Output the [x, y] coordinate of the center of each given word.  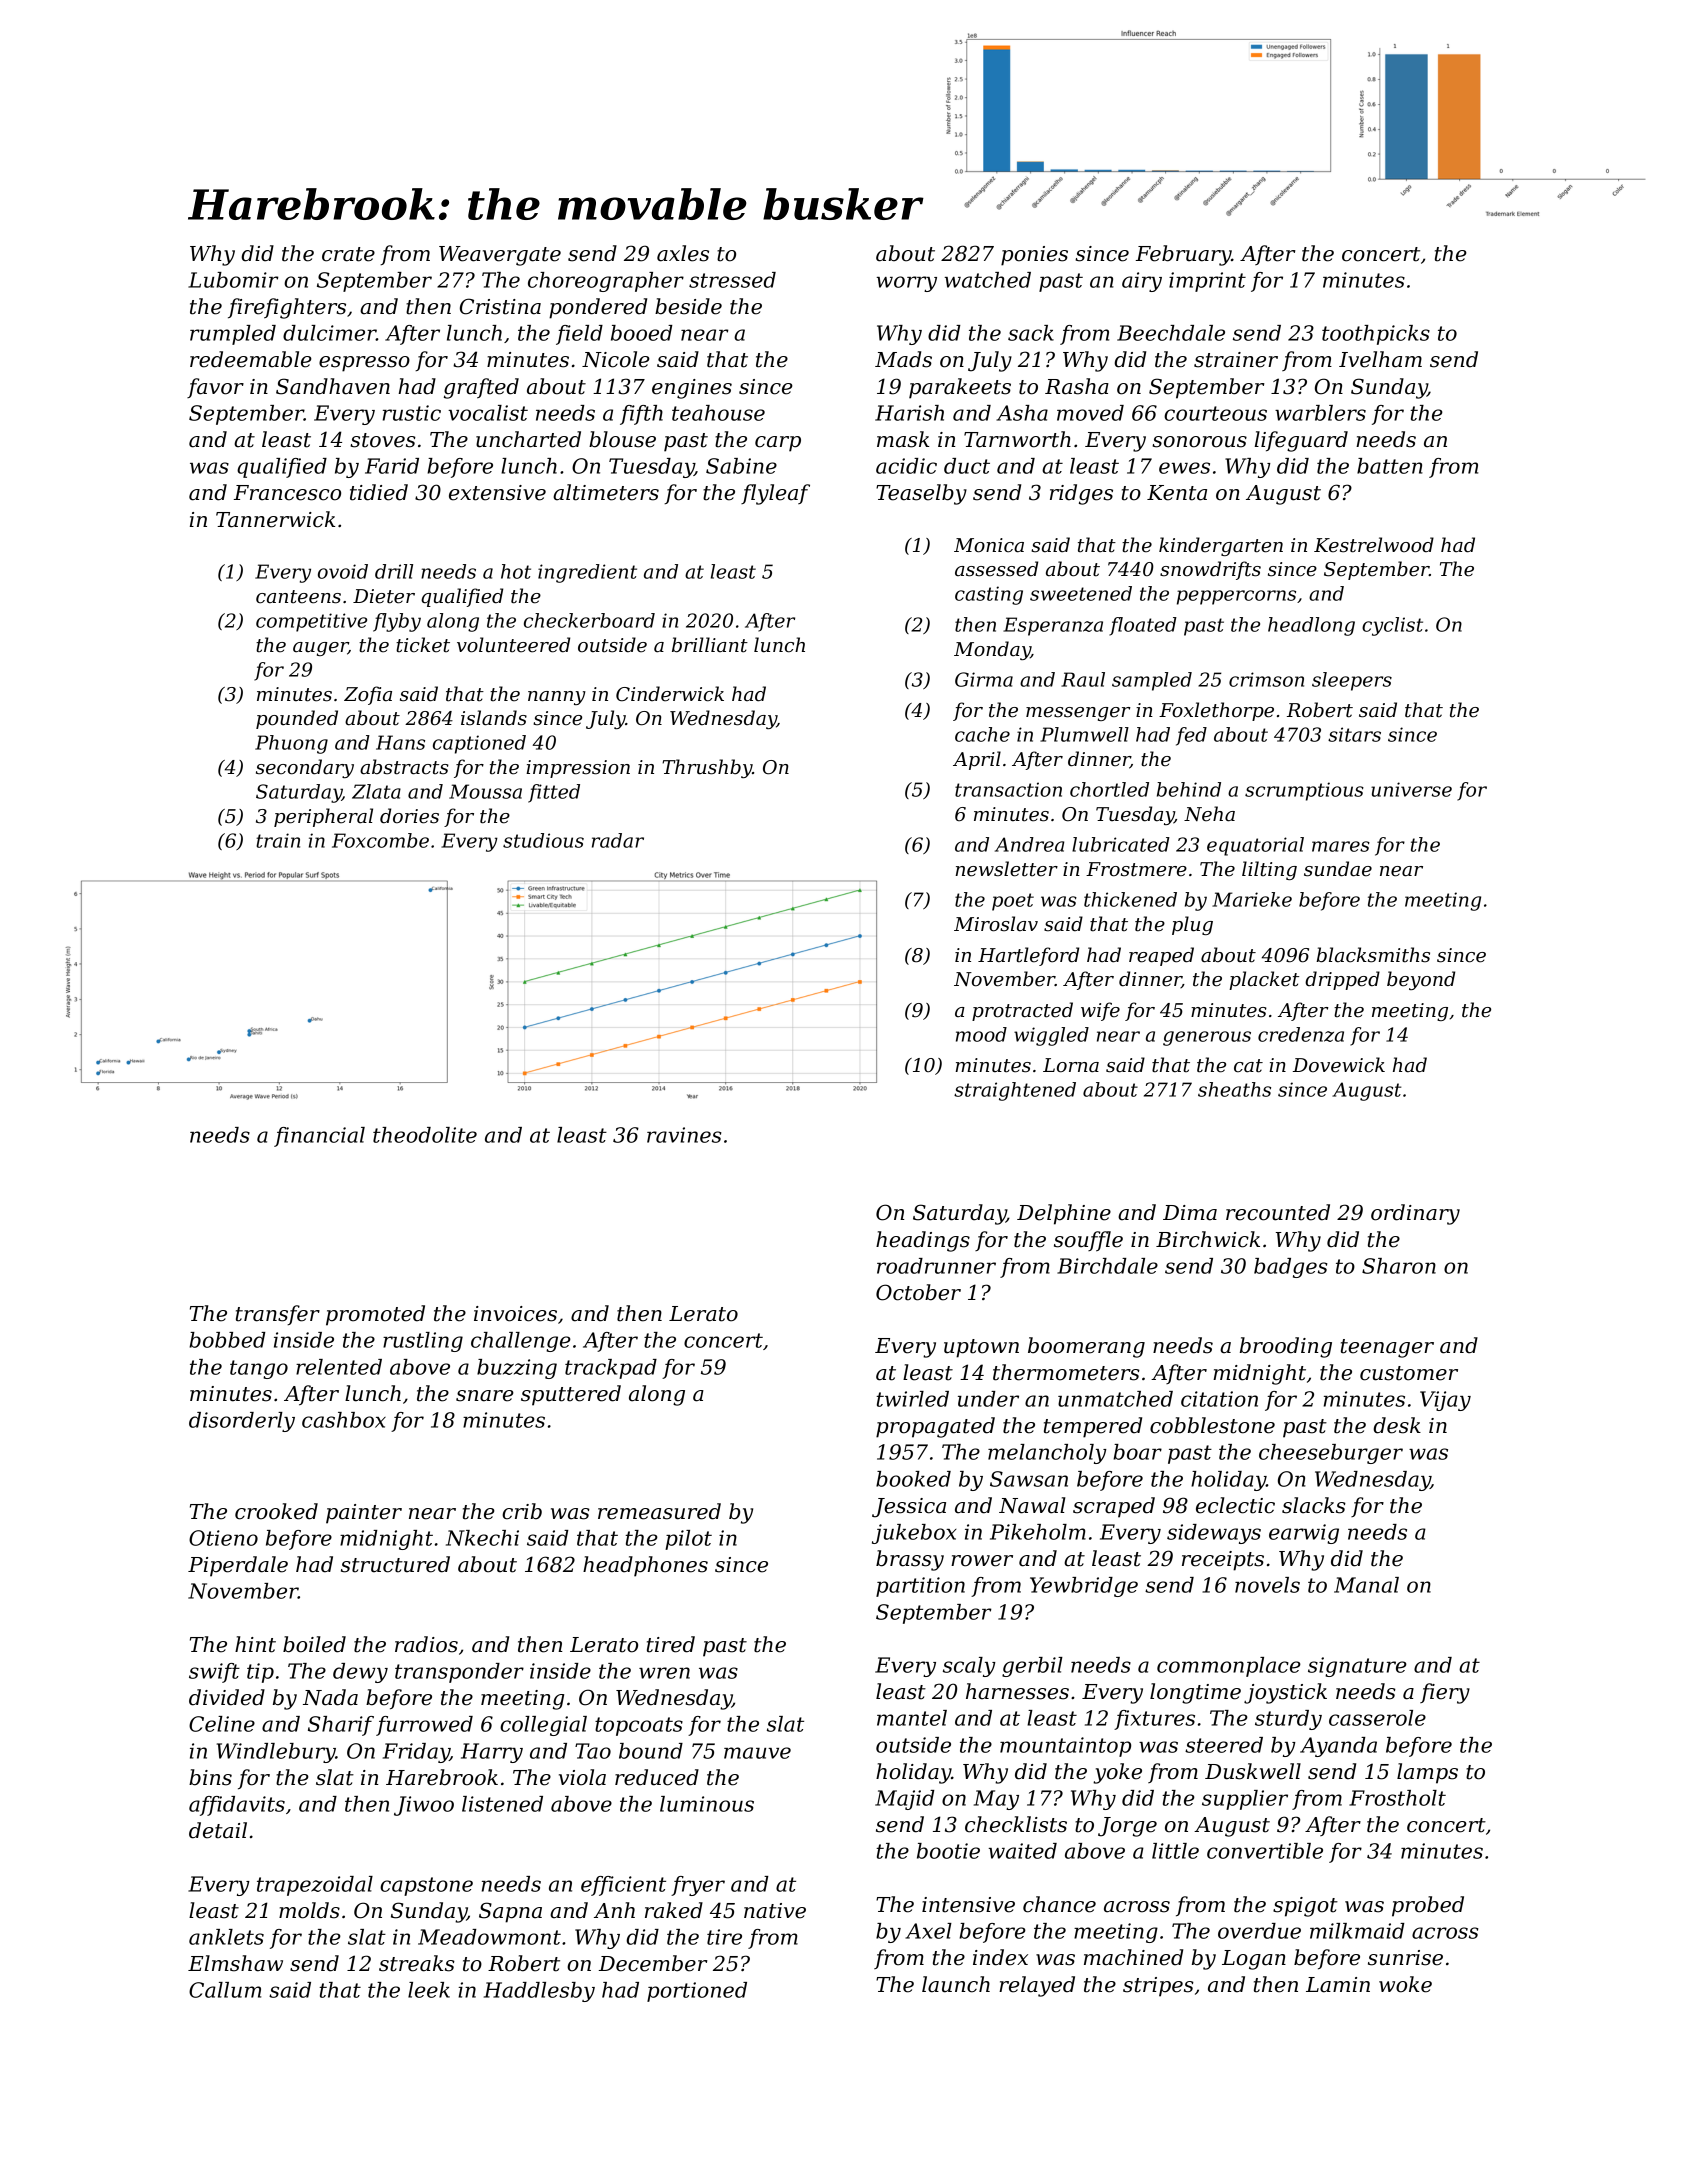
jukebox [914, 1534]
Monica [989, 545]
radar [618, 840]
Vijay [1445, 1401]
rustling [423, 1342]
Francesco [287, 493]
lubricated [1121, 844]
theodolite [425, 1135]
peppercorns [1236, 597]
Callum [225, 1990]
